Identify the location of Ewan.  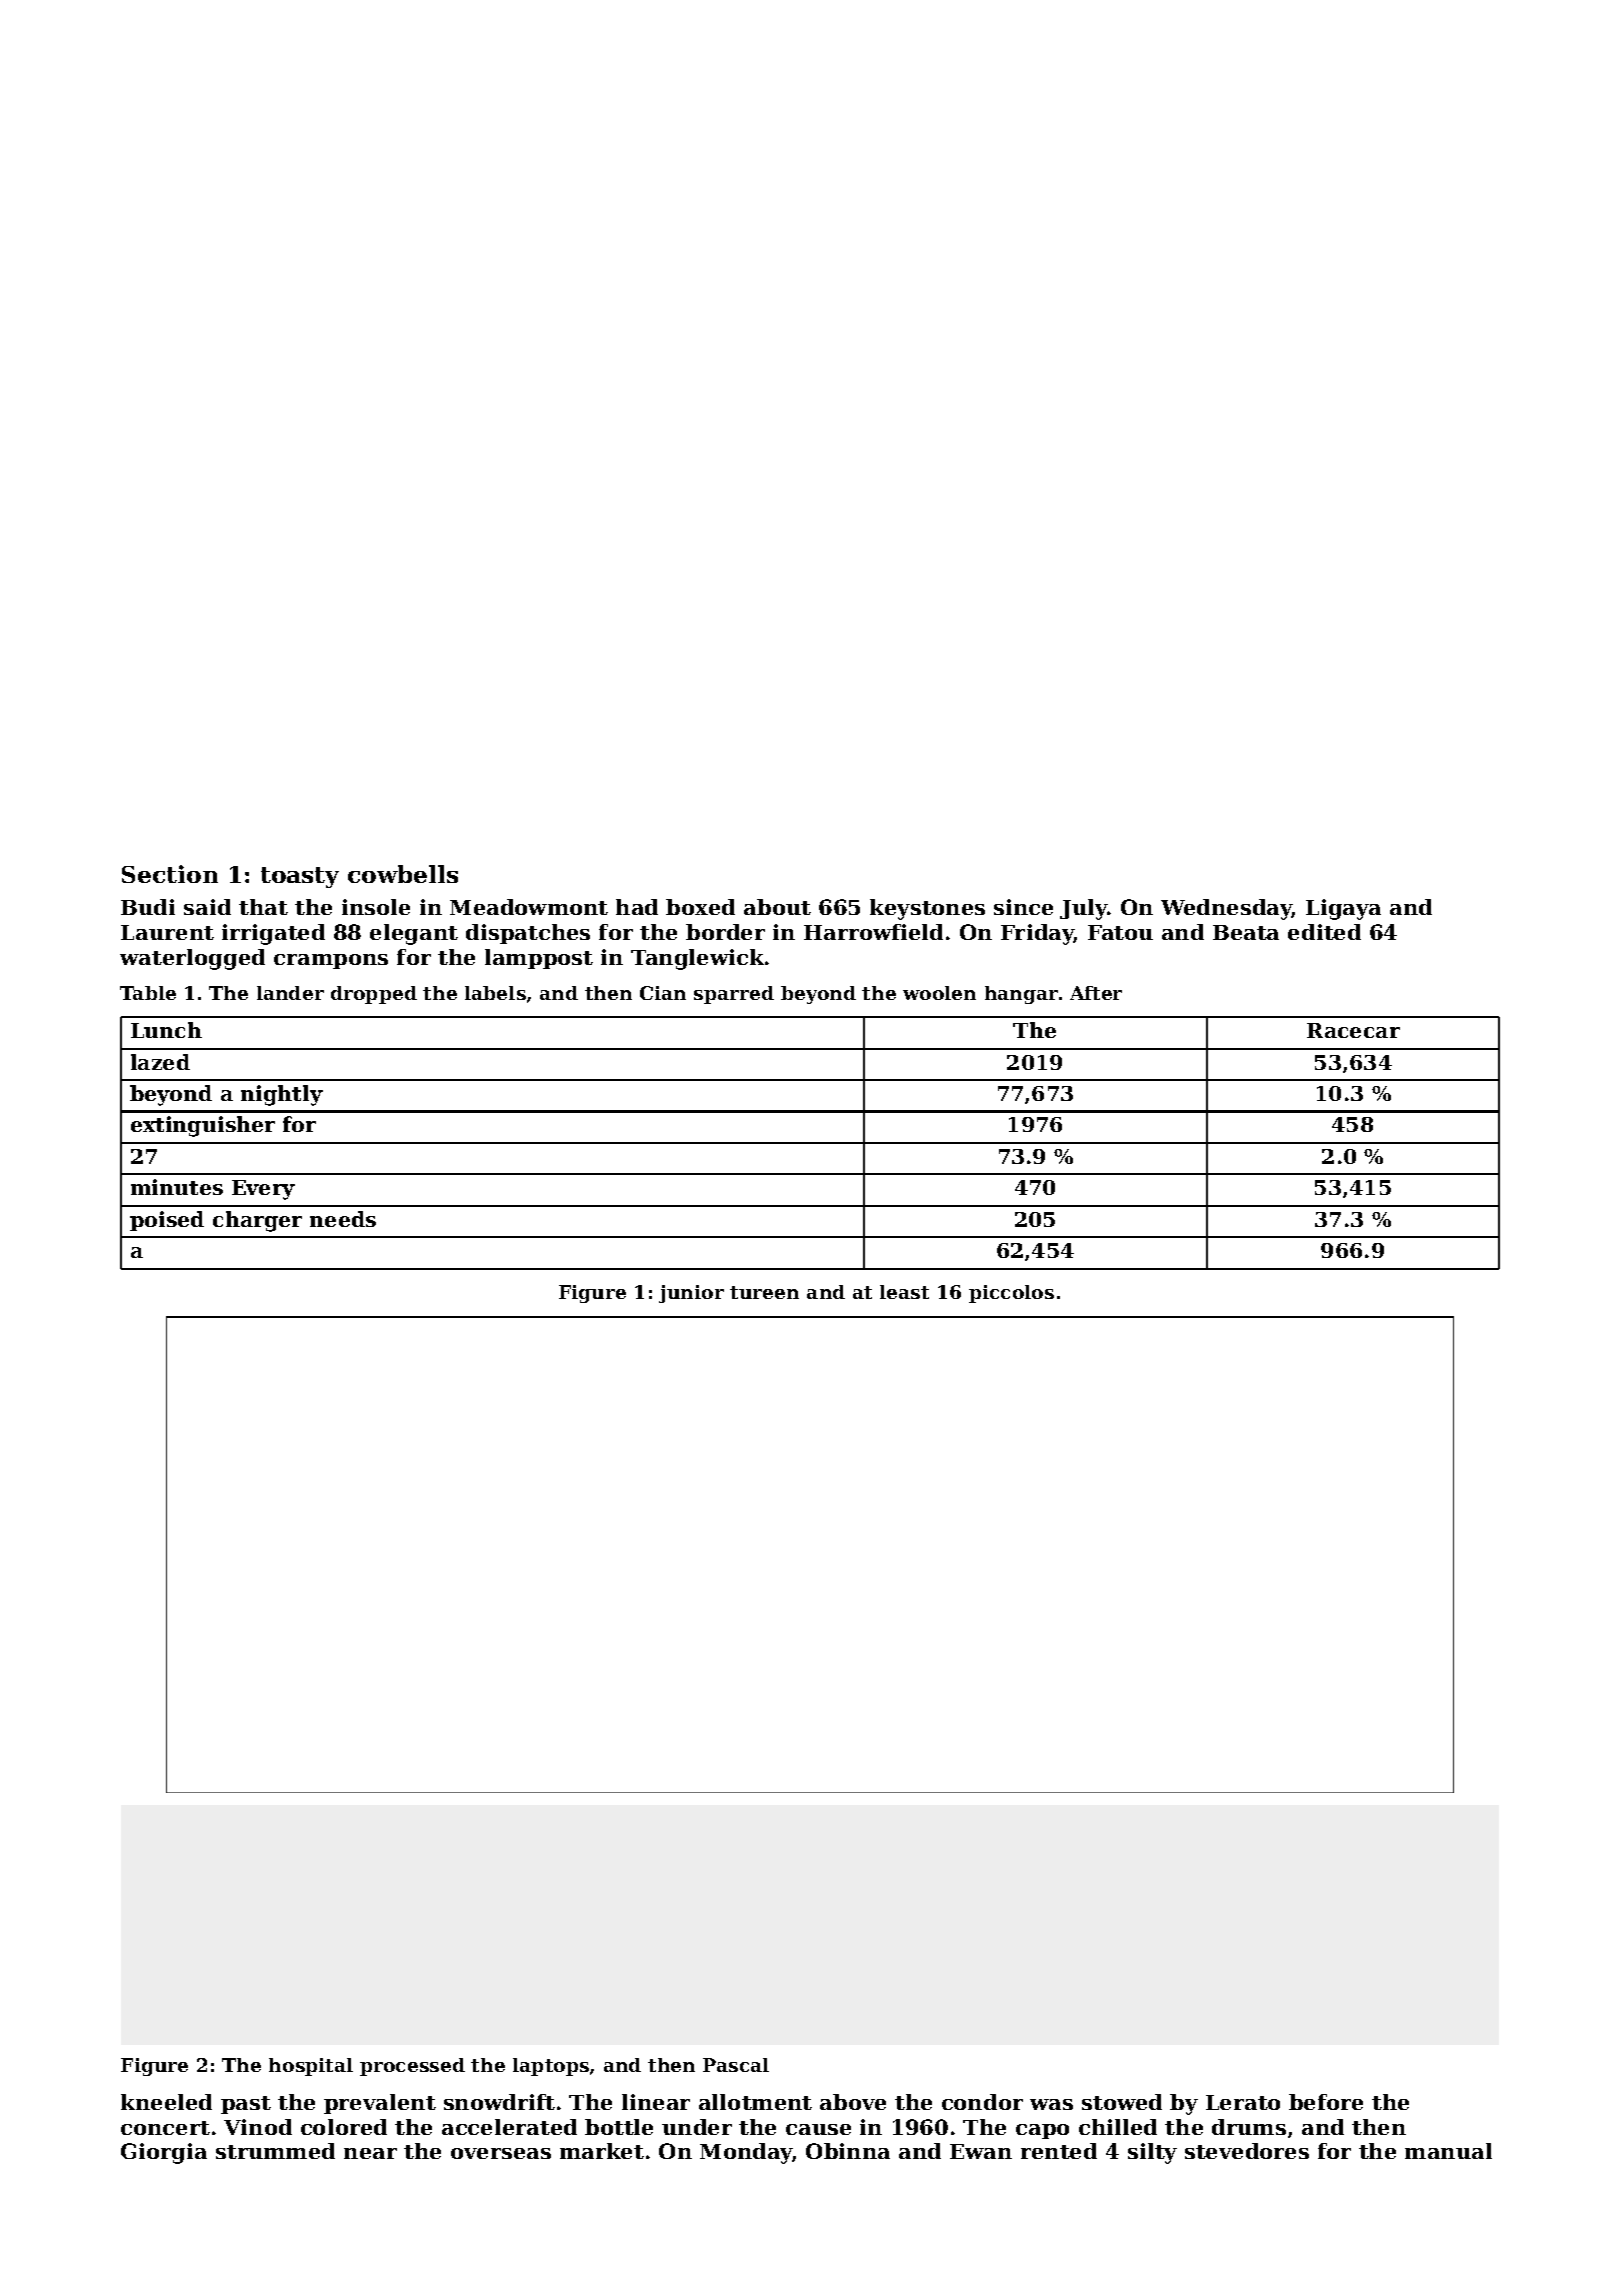
(981, 2151).
